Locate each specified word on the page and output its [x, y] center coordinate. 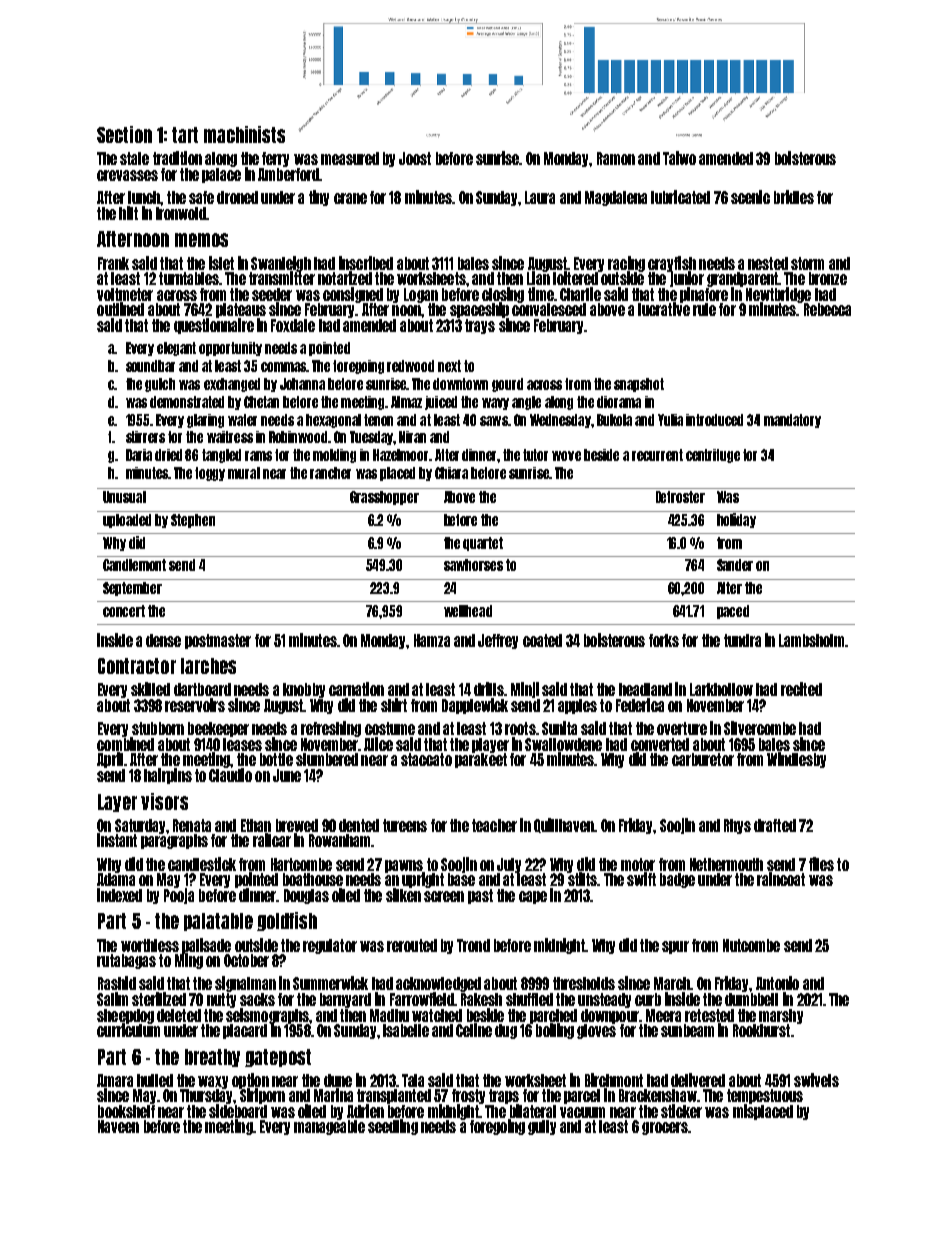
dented [359, 825]
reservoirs [195, 705]
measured [350, 158]
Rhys [737, 826]
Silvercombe [760, 728]
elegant [176, 349]
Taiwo [679, 158]
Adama [116, 879]
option [250, 1081]
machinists [244, 134]
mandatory [792, 421]
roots [520, 728]
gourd [507, 385]
